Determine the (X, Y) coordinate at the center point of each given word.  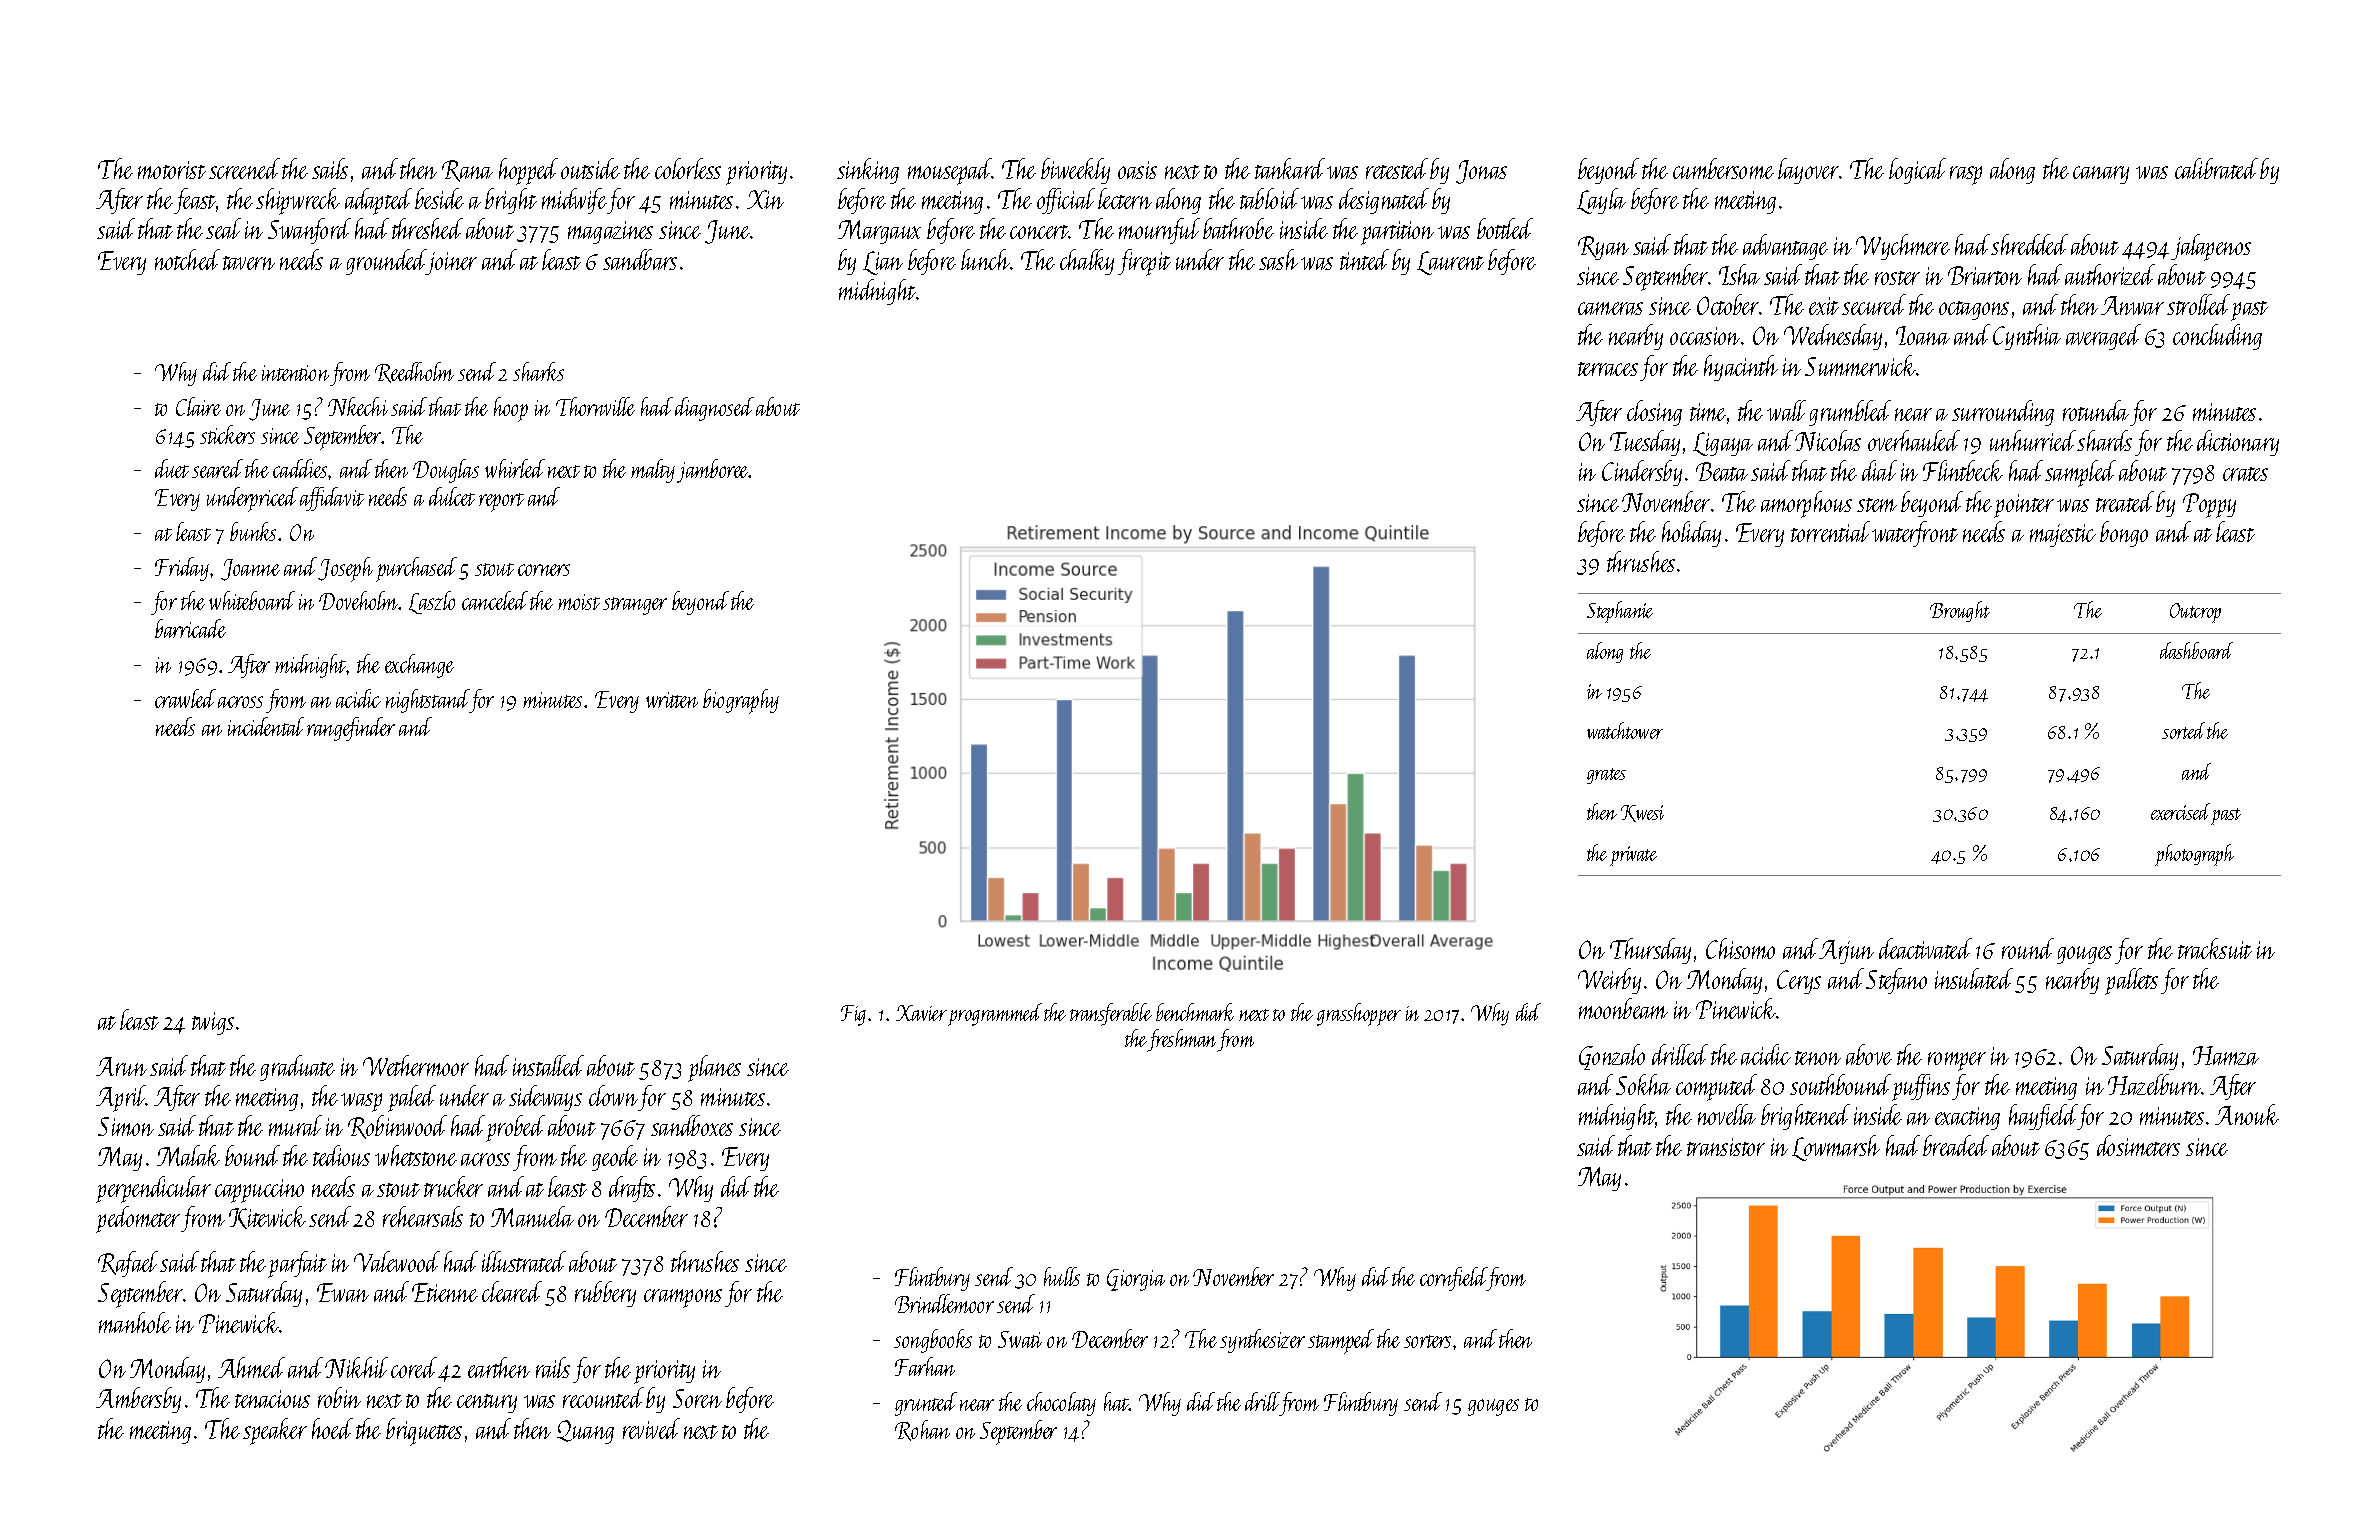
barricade (190, 628)
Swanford (309, 231)
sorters (1427, 1341)
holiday (1691, 534)
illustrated (524, 1261)
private (1633, 856)
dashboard (2196, 650)
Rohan (922, 1430)
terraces (1608, 369)
